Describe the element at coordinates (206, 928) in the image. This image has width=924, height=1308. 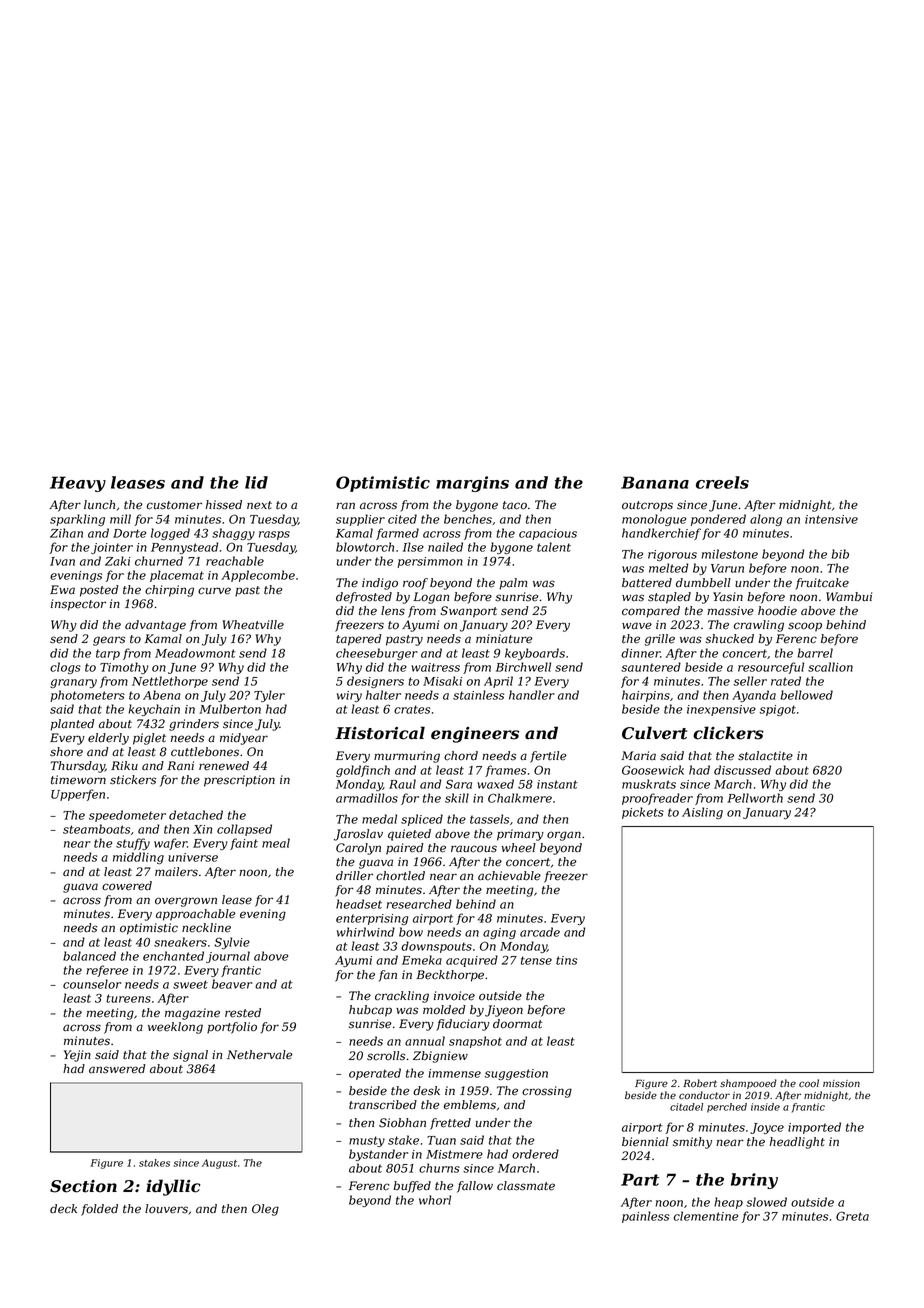
I see `neckline` at that location.
